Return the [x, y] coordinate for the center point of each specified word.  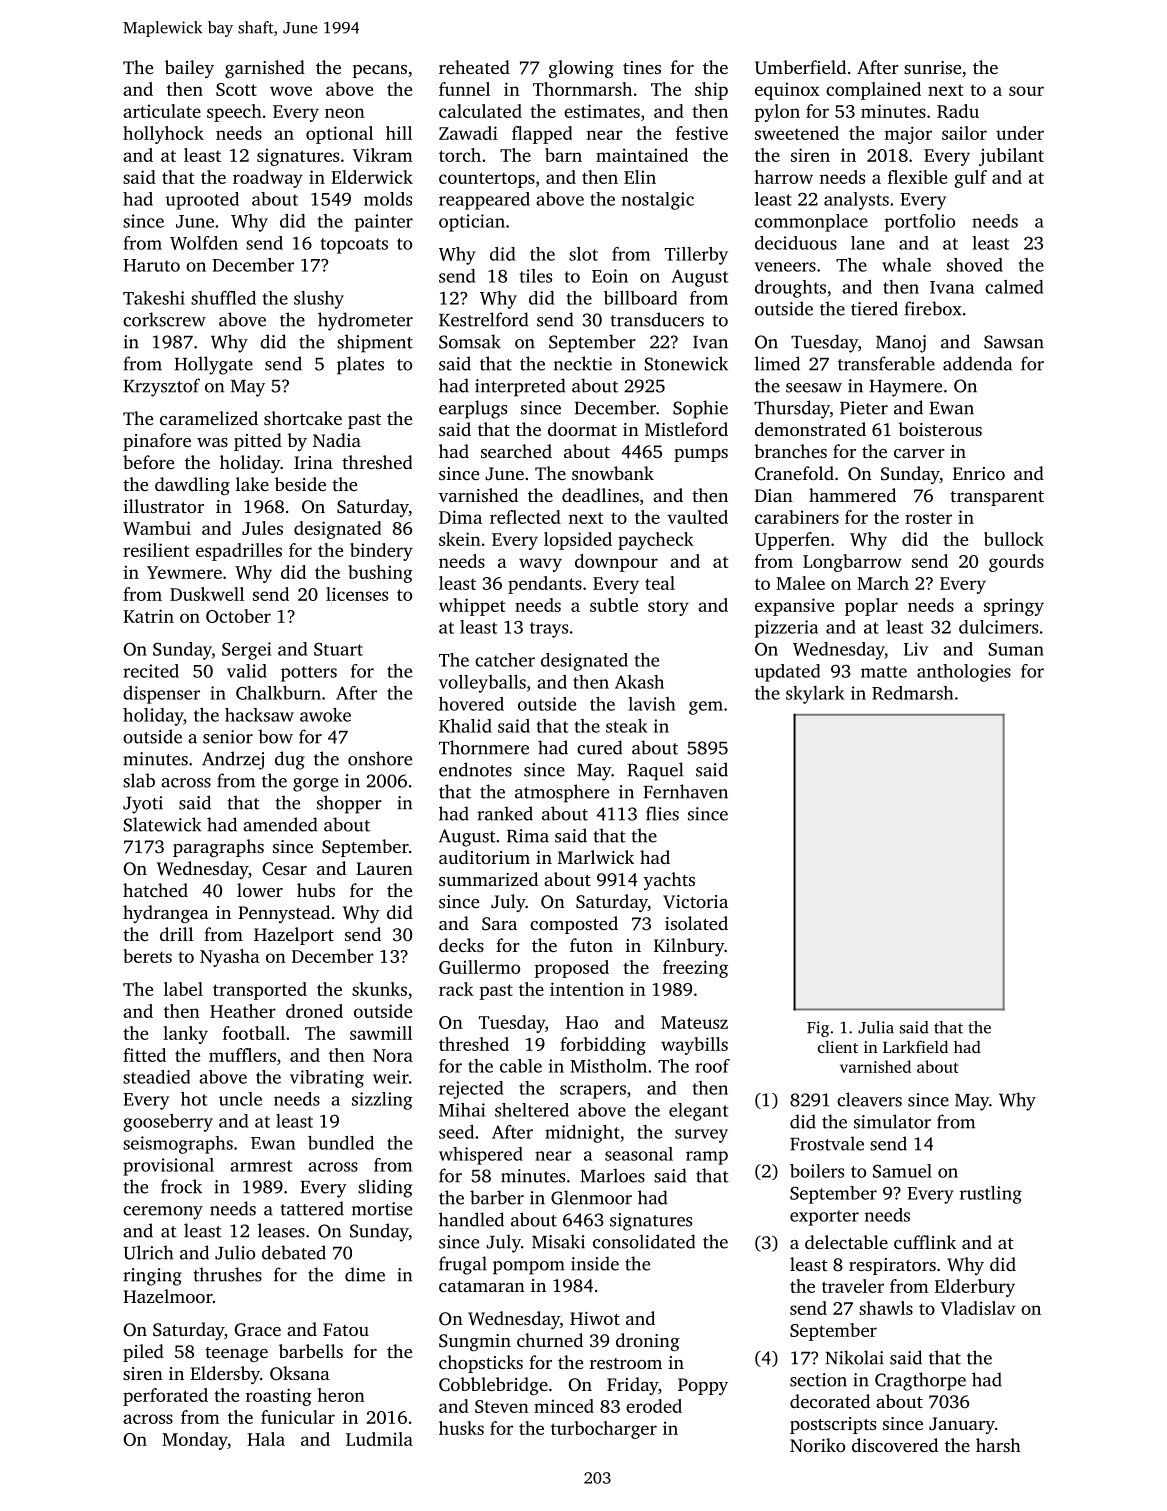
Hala [266, 1439]
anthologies [964, 673]
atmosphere [562, 793]
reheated [474, 67]
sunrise [932, 67]
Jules [262, 528]
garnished [265, 69]
